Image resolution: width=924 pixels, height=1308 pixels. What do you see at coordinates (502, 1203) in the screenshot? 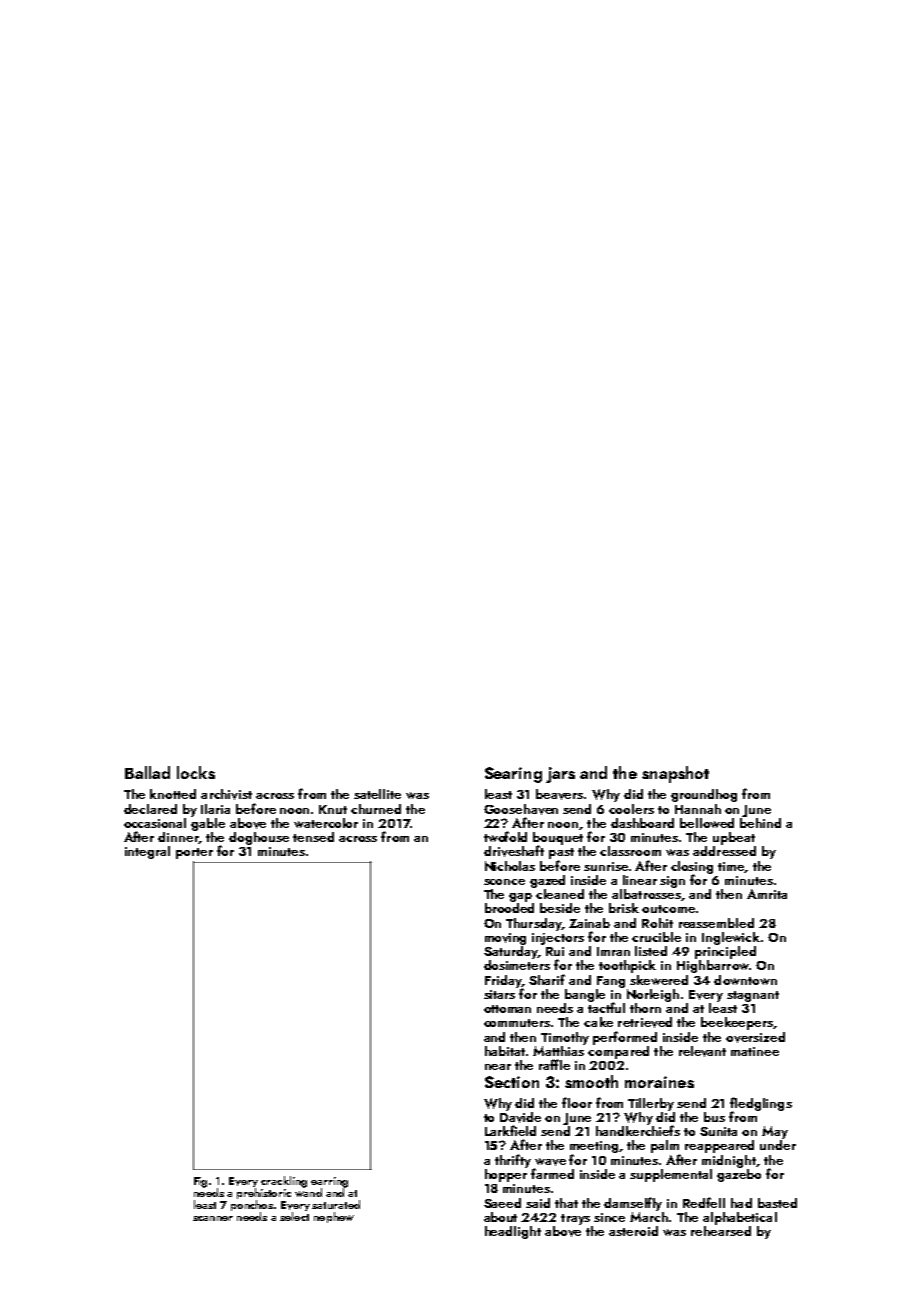
I see `Saeed` at bounding box center [502, 1203].
